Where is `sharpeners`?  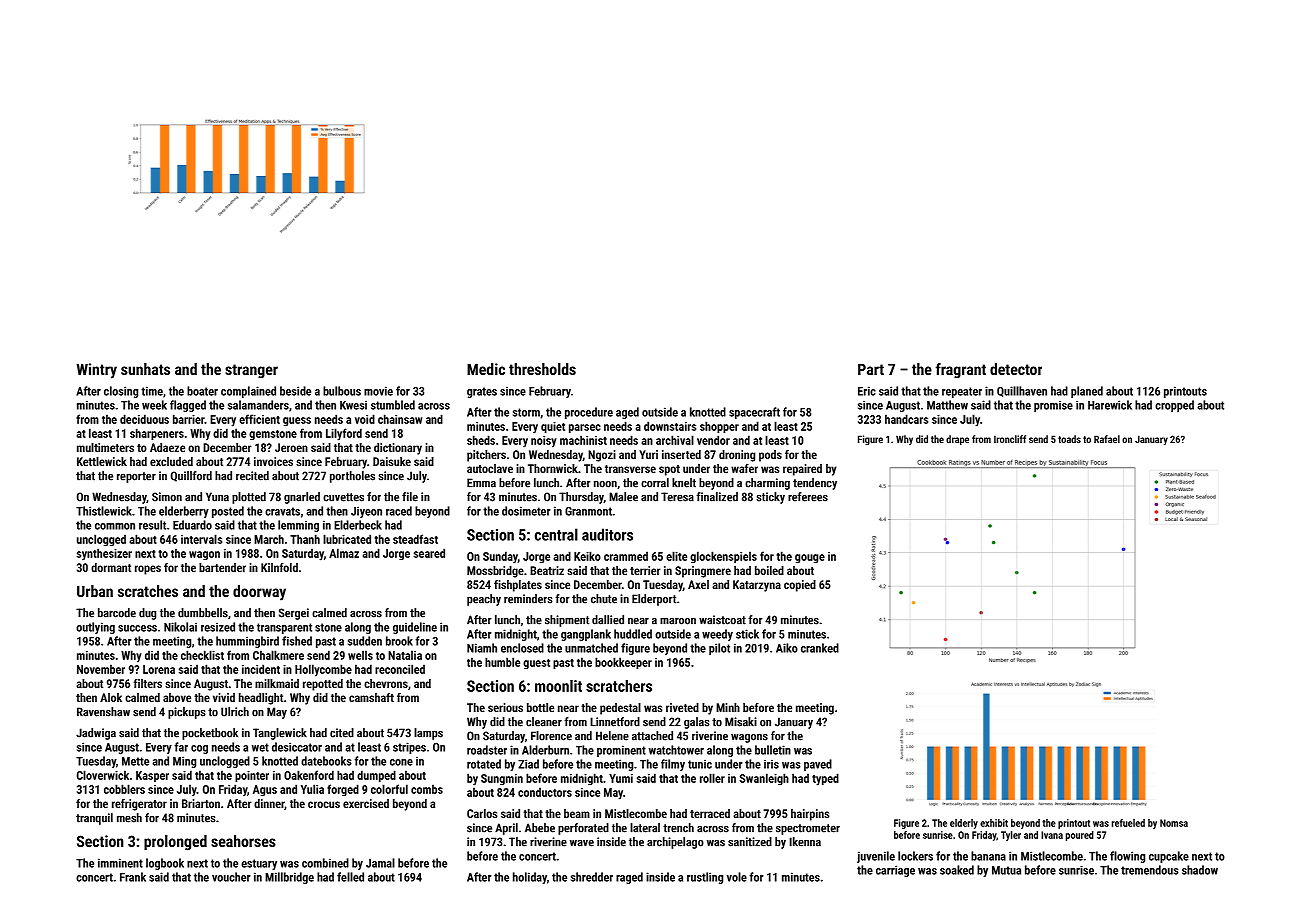 sharpeners is located at coordinates (157, 434).
